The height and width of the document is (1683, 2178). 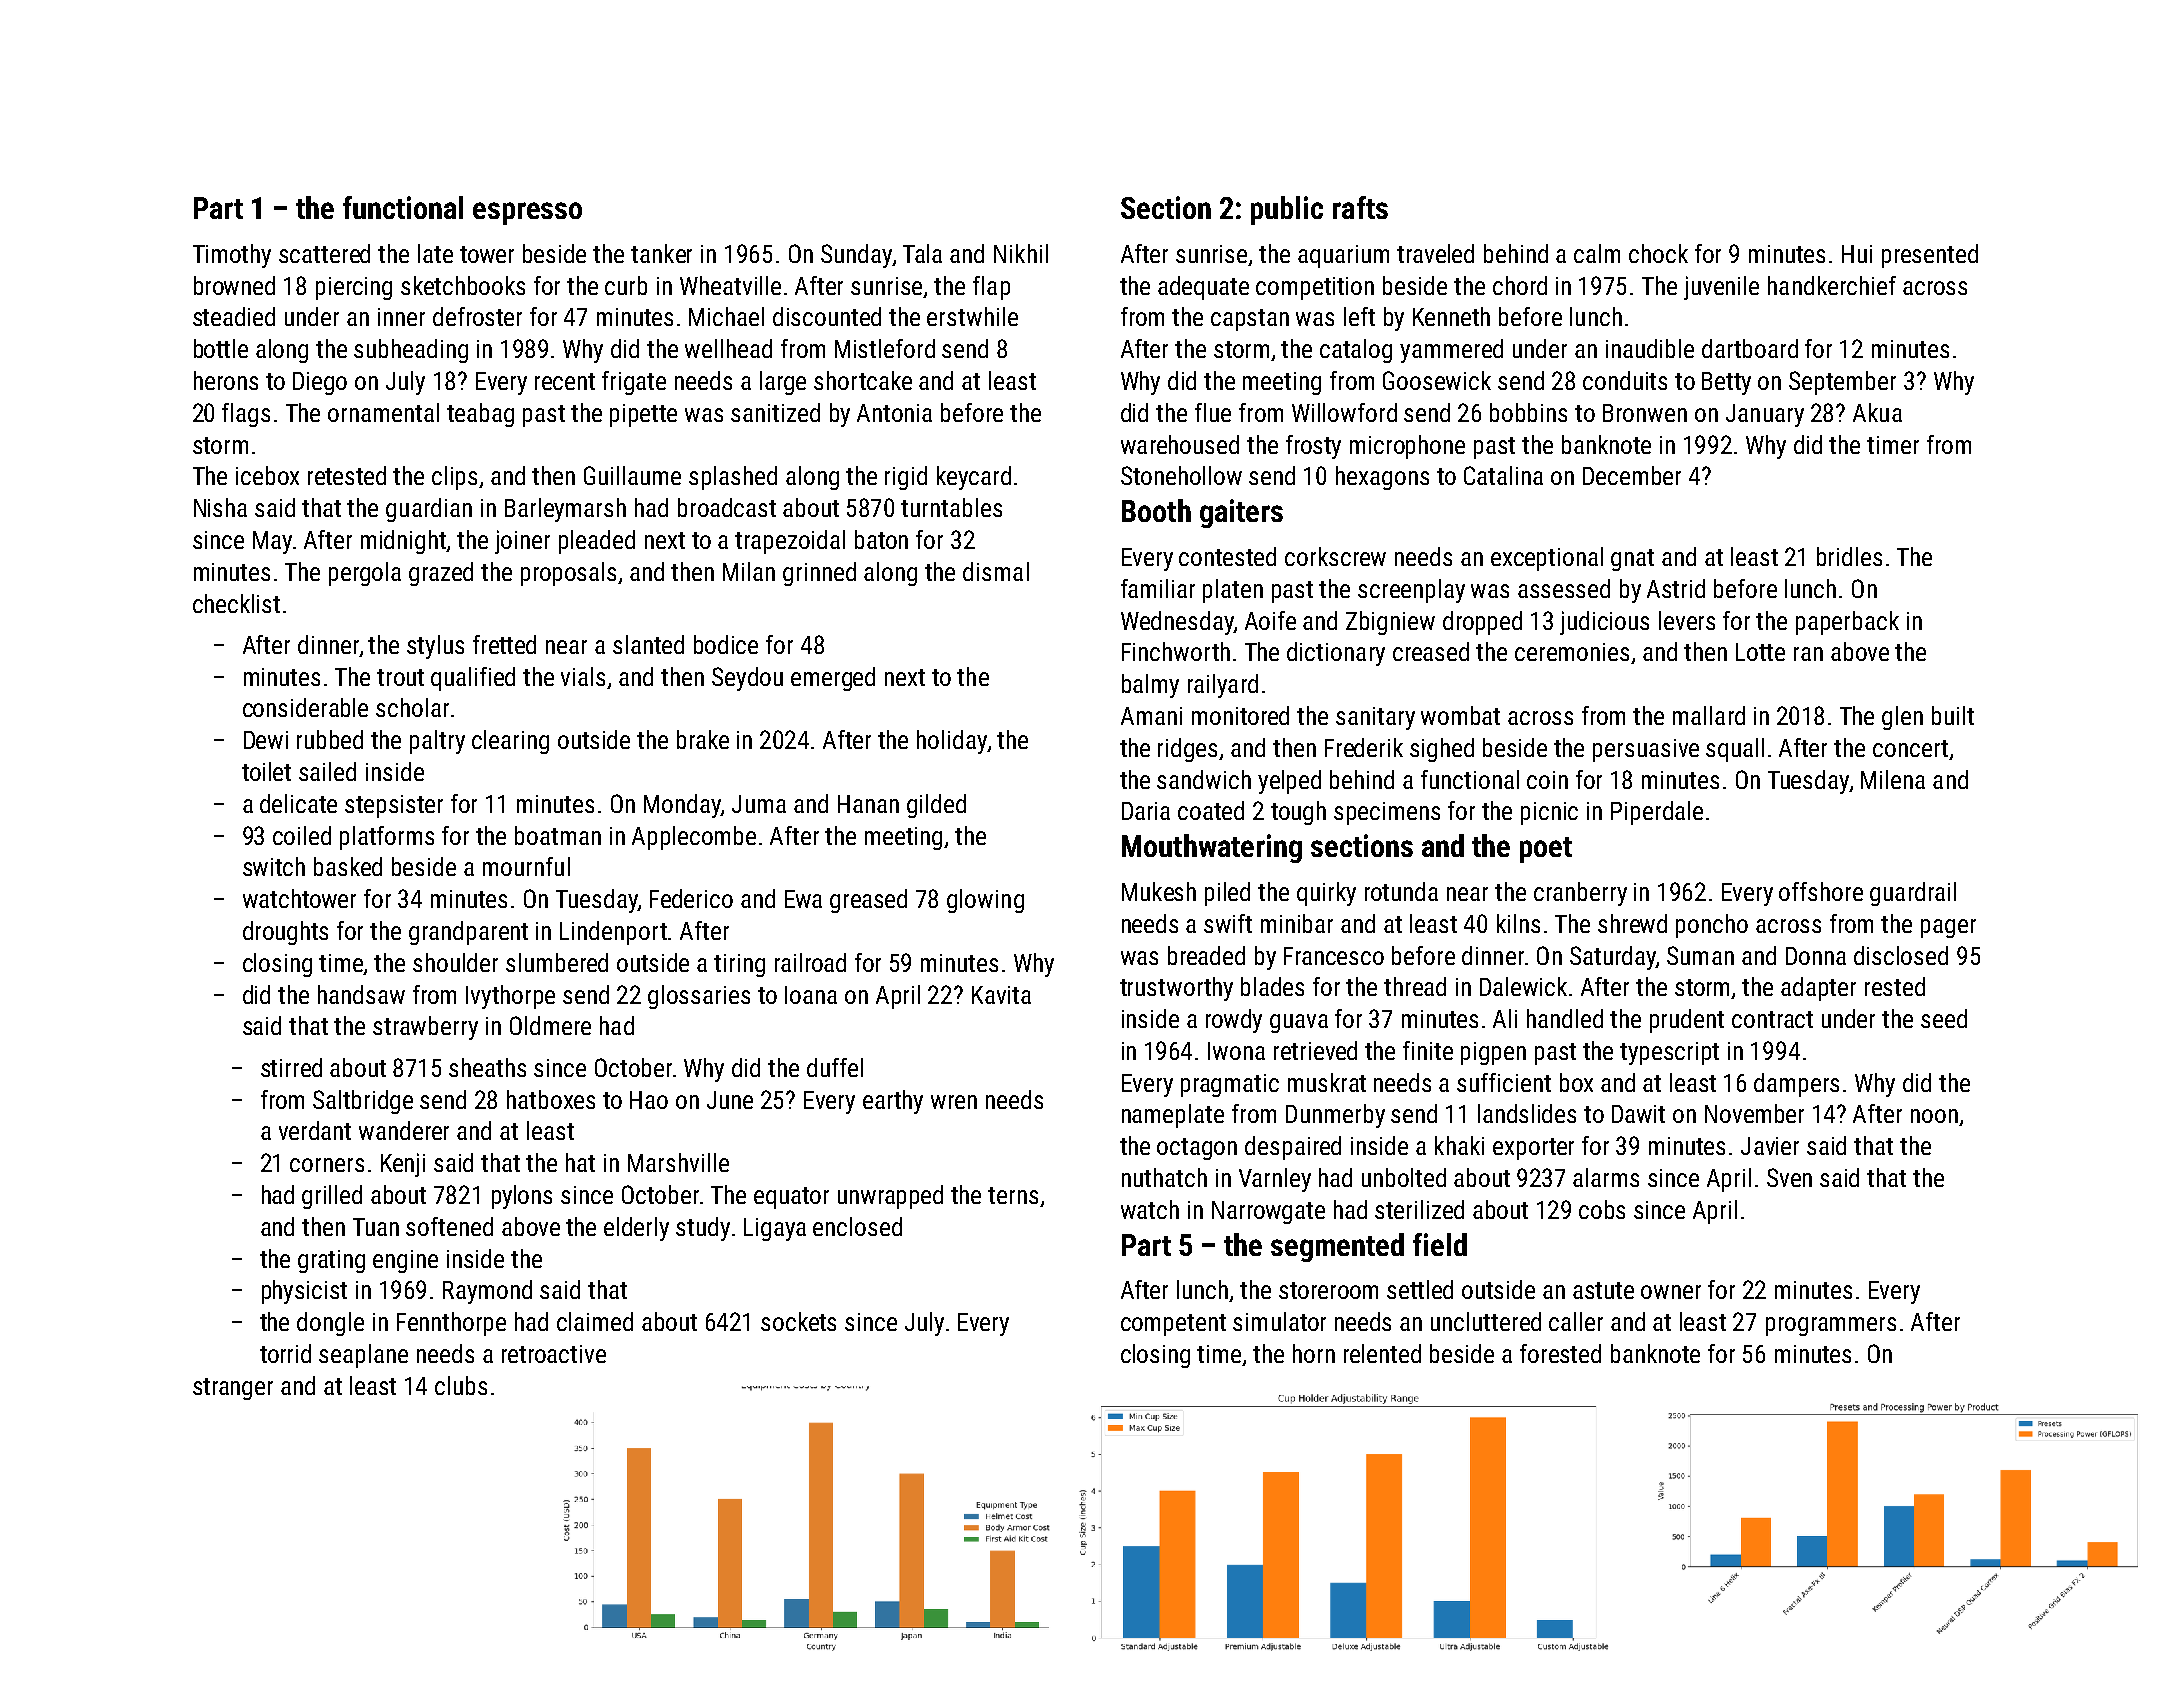 What do you see at coordinates (1313, 447) in the document?
I see `frosty` at bounding box center [1313, 447].
